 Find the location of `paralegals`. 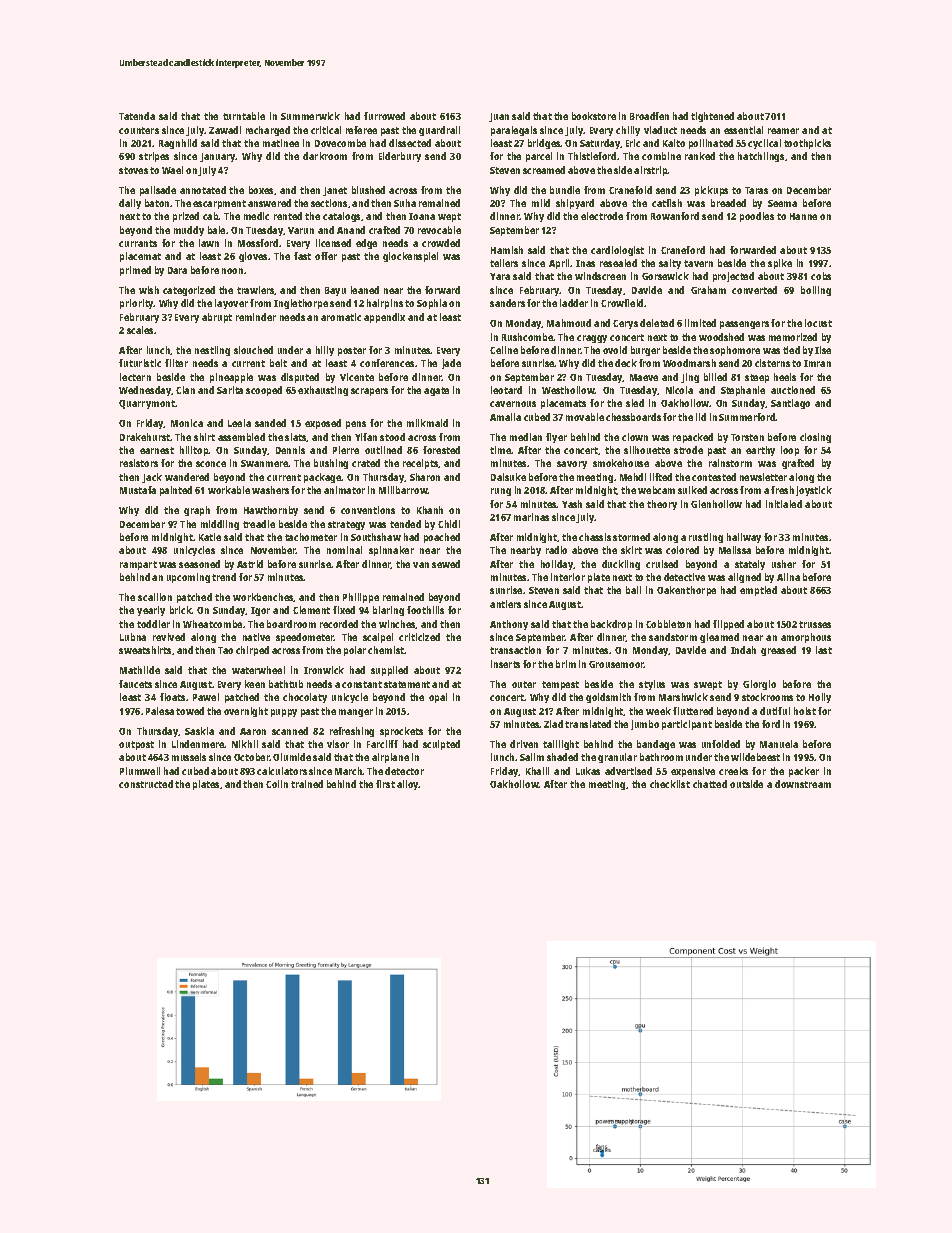

paralegals is located at coordinates (514, 131).
